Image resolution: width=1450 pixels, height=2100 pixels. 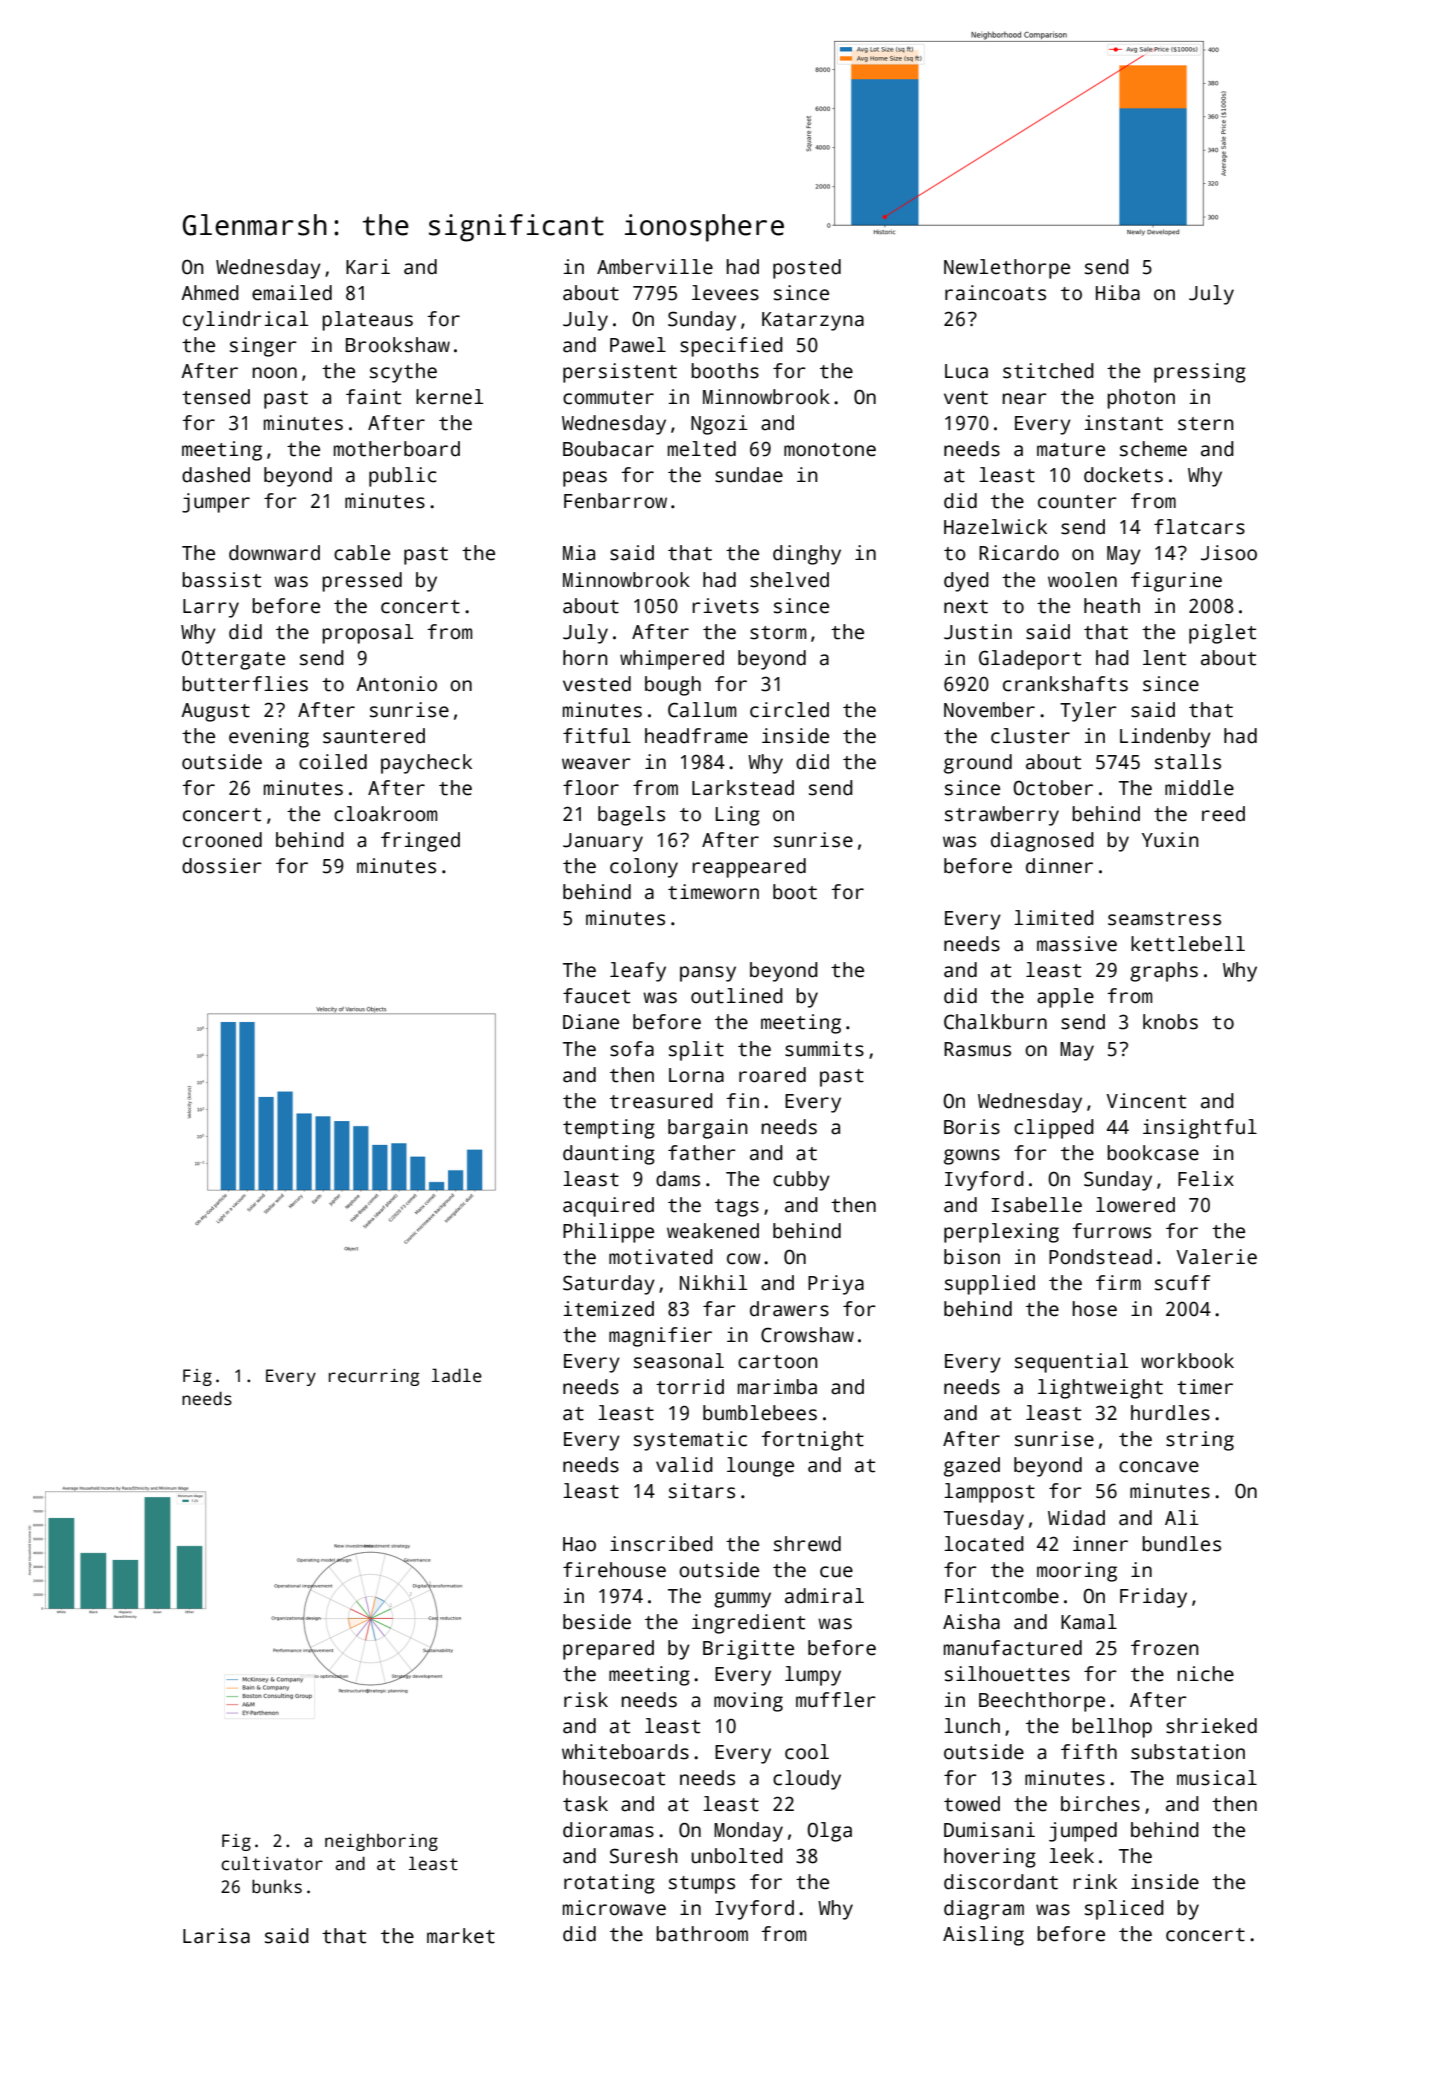 I want to click on piglet, so click(x=1222, y=634).
